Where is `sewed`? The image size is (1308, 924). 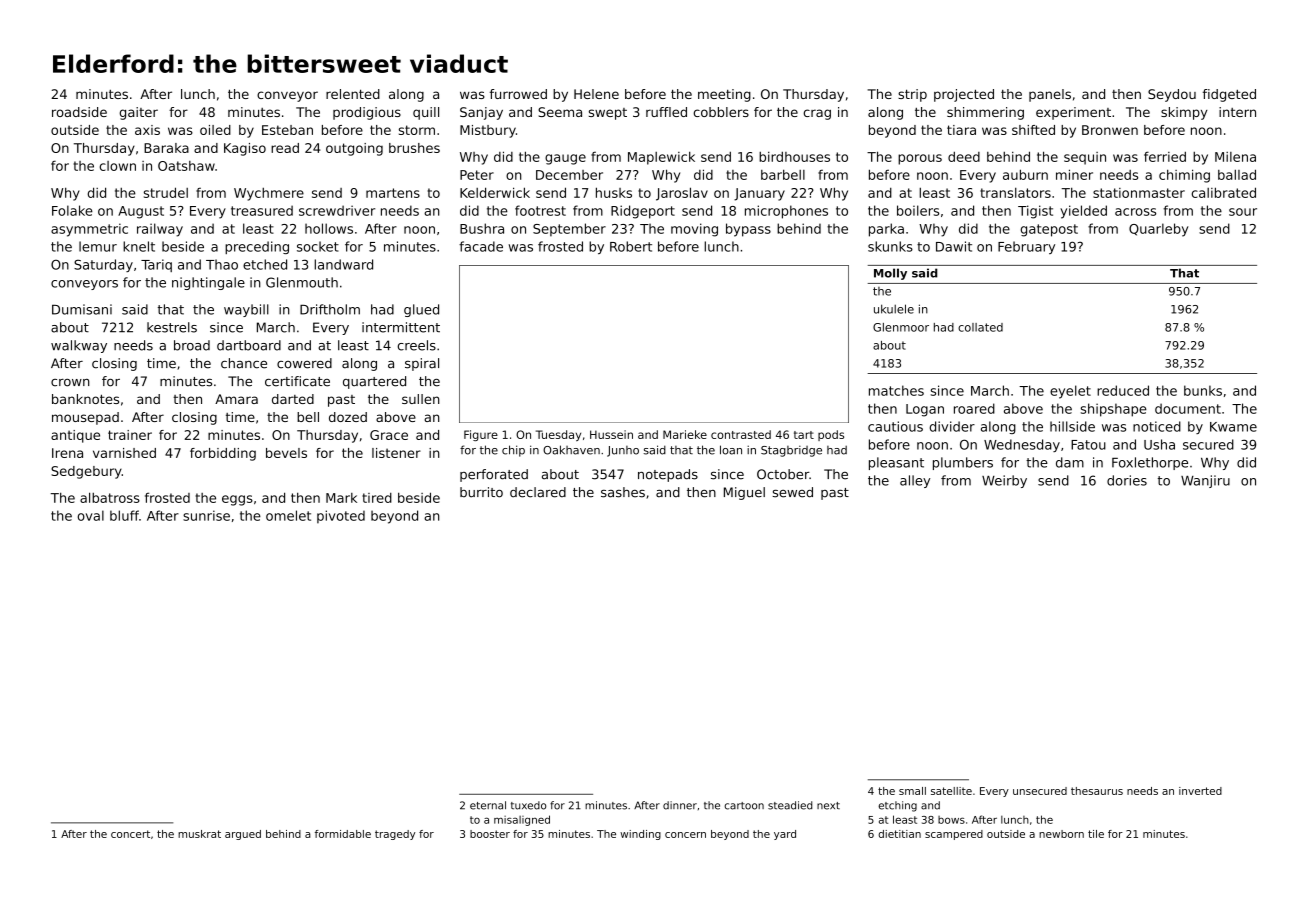 sewed is located at coordinates (792, 492).
